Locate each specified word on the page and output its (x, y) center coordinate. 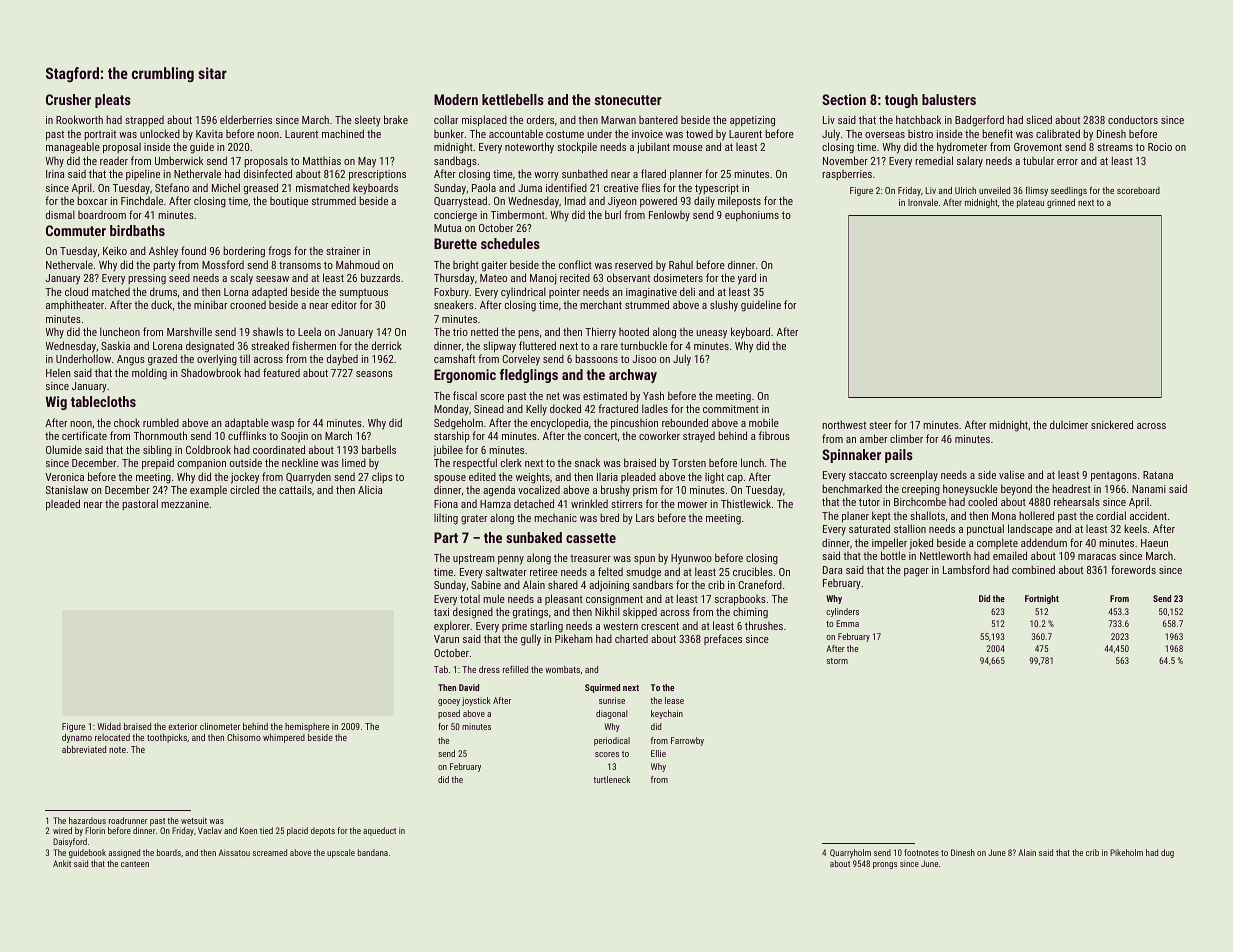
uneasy (711, 334)
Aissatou (234, 852)
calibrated (1058, 133)
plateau (1030, 203)
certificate (84, 435)
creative (621, 188)
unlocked (160, 133)
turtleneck (611, 779)
